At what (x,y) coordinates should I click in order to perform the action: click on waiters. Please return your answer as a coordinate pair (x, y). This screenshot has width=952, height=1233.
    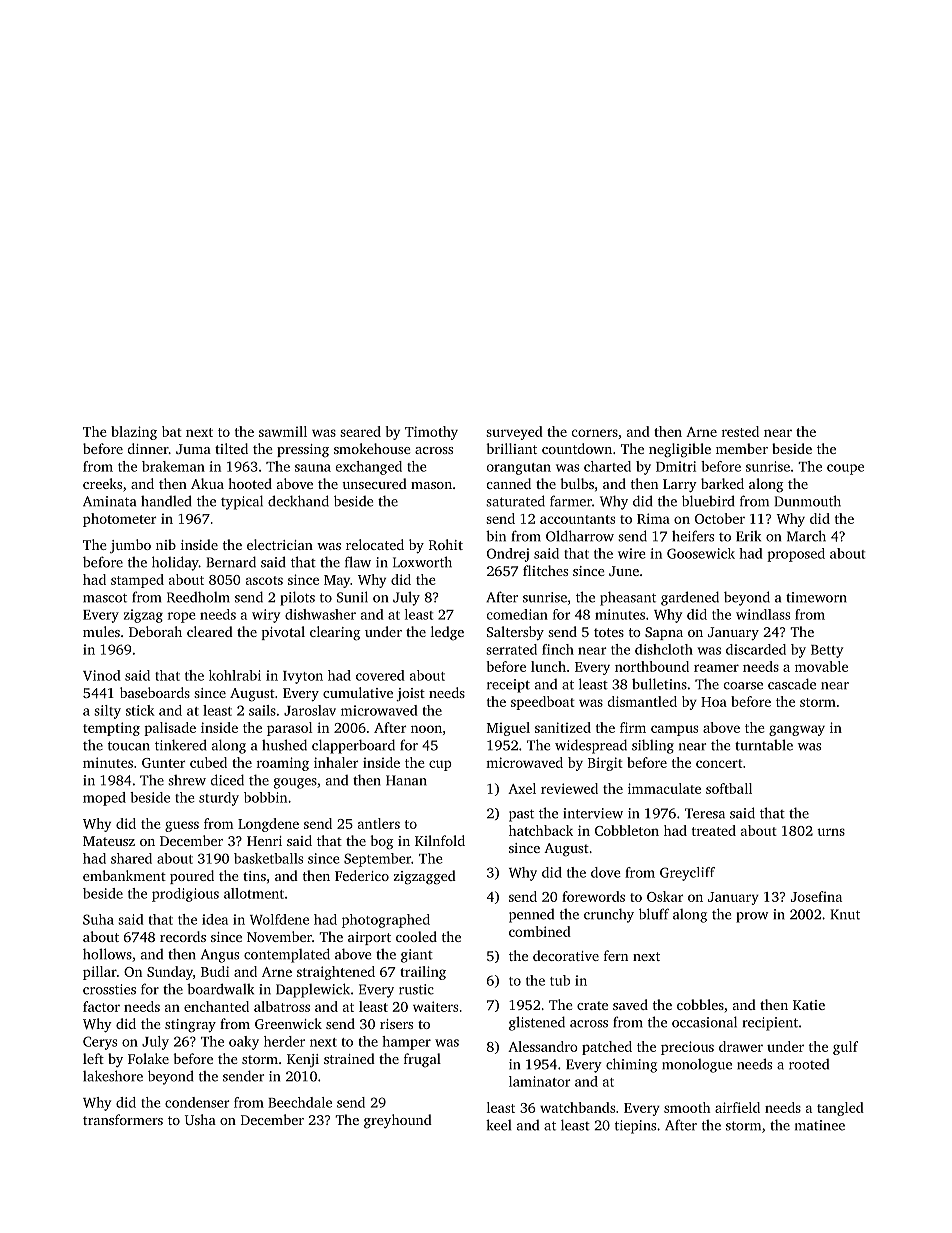
    Looking at the image, I should click on (435, 1006).
